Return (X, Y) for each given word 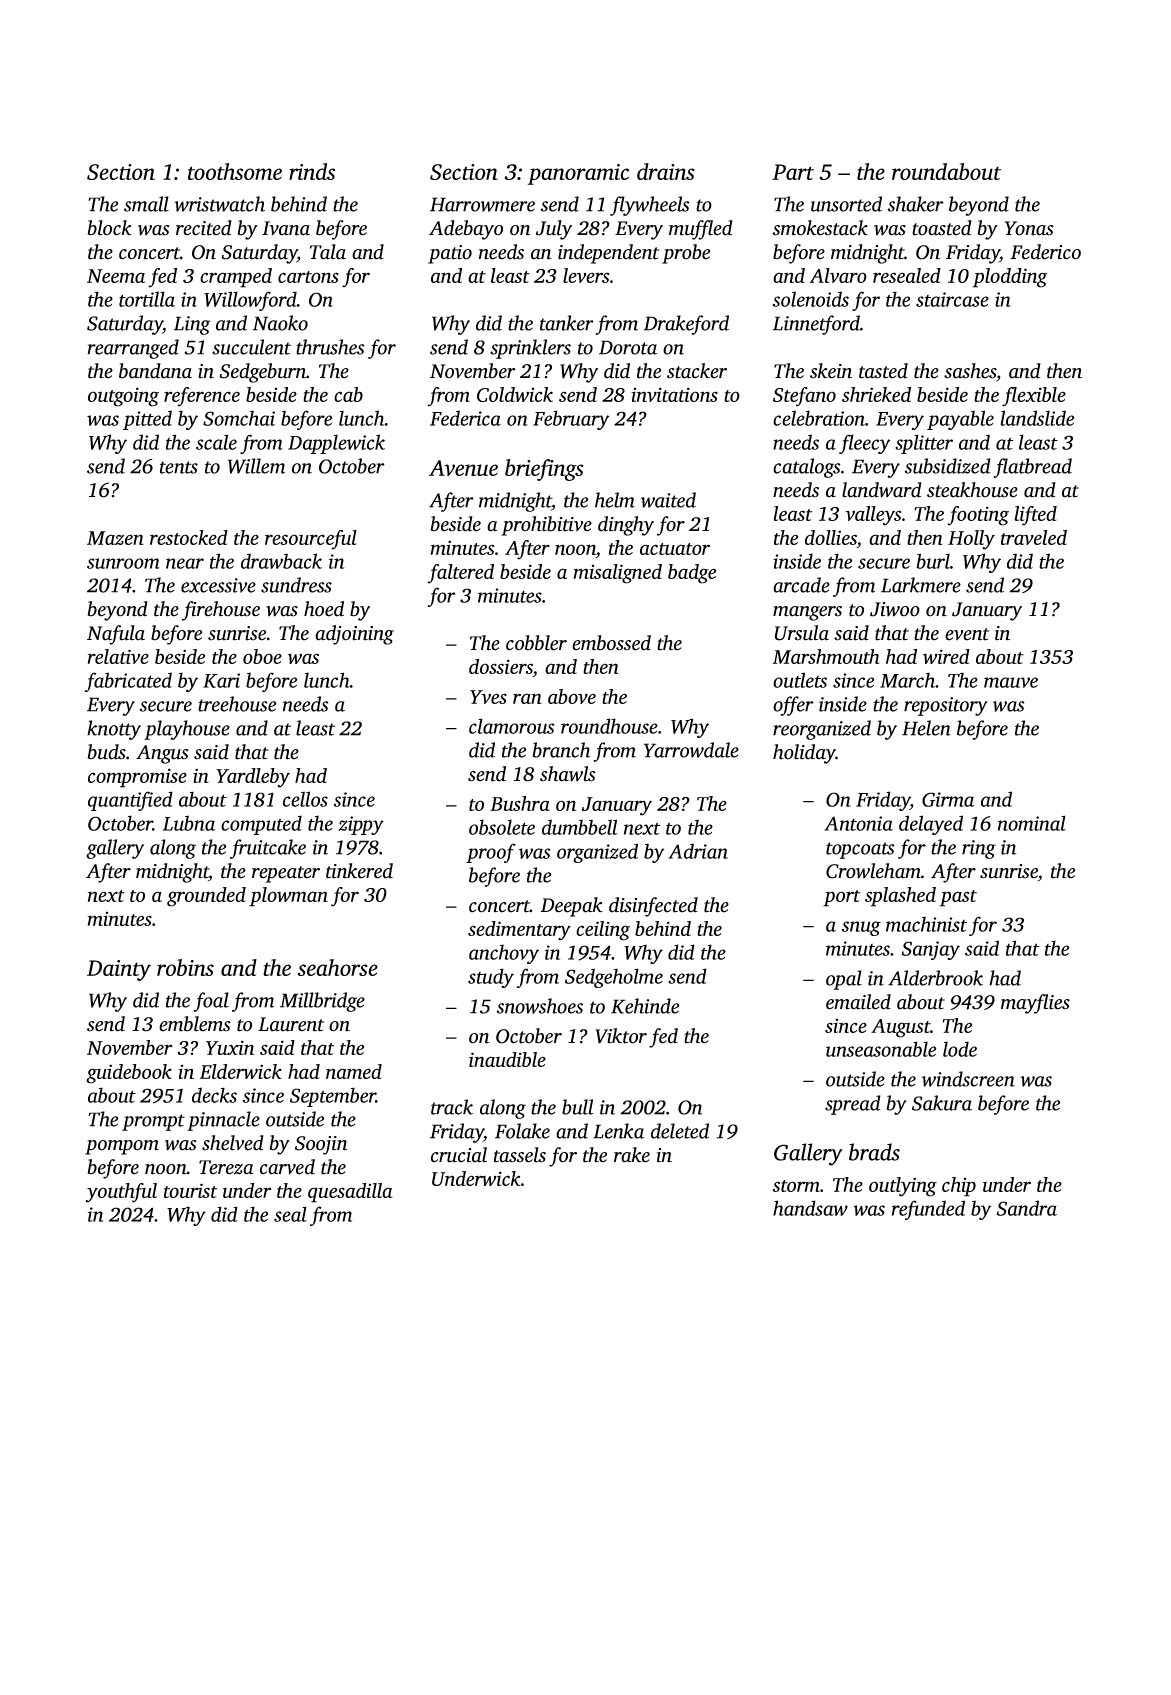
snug (861, 928)
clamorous (511, 726)
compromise (137, 778)
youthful (121, 1193)
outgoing (123, 397)
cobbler (536, 643)
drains (666, 171)
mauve (1011, 682)
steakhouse (972, 490)
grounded (206, 897)
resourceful (311, 540)
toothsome (235, 171)
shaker (916, 204)
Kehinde (645, 1006)
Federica (465, 418)
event (967, 634)
